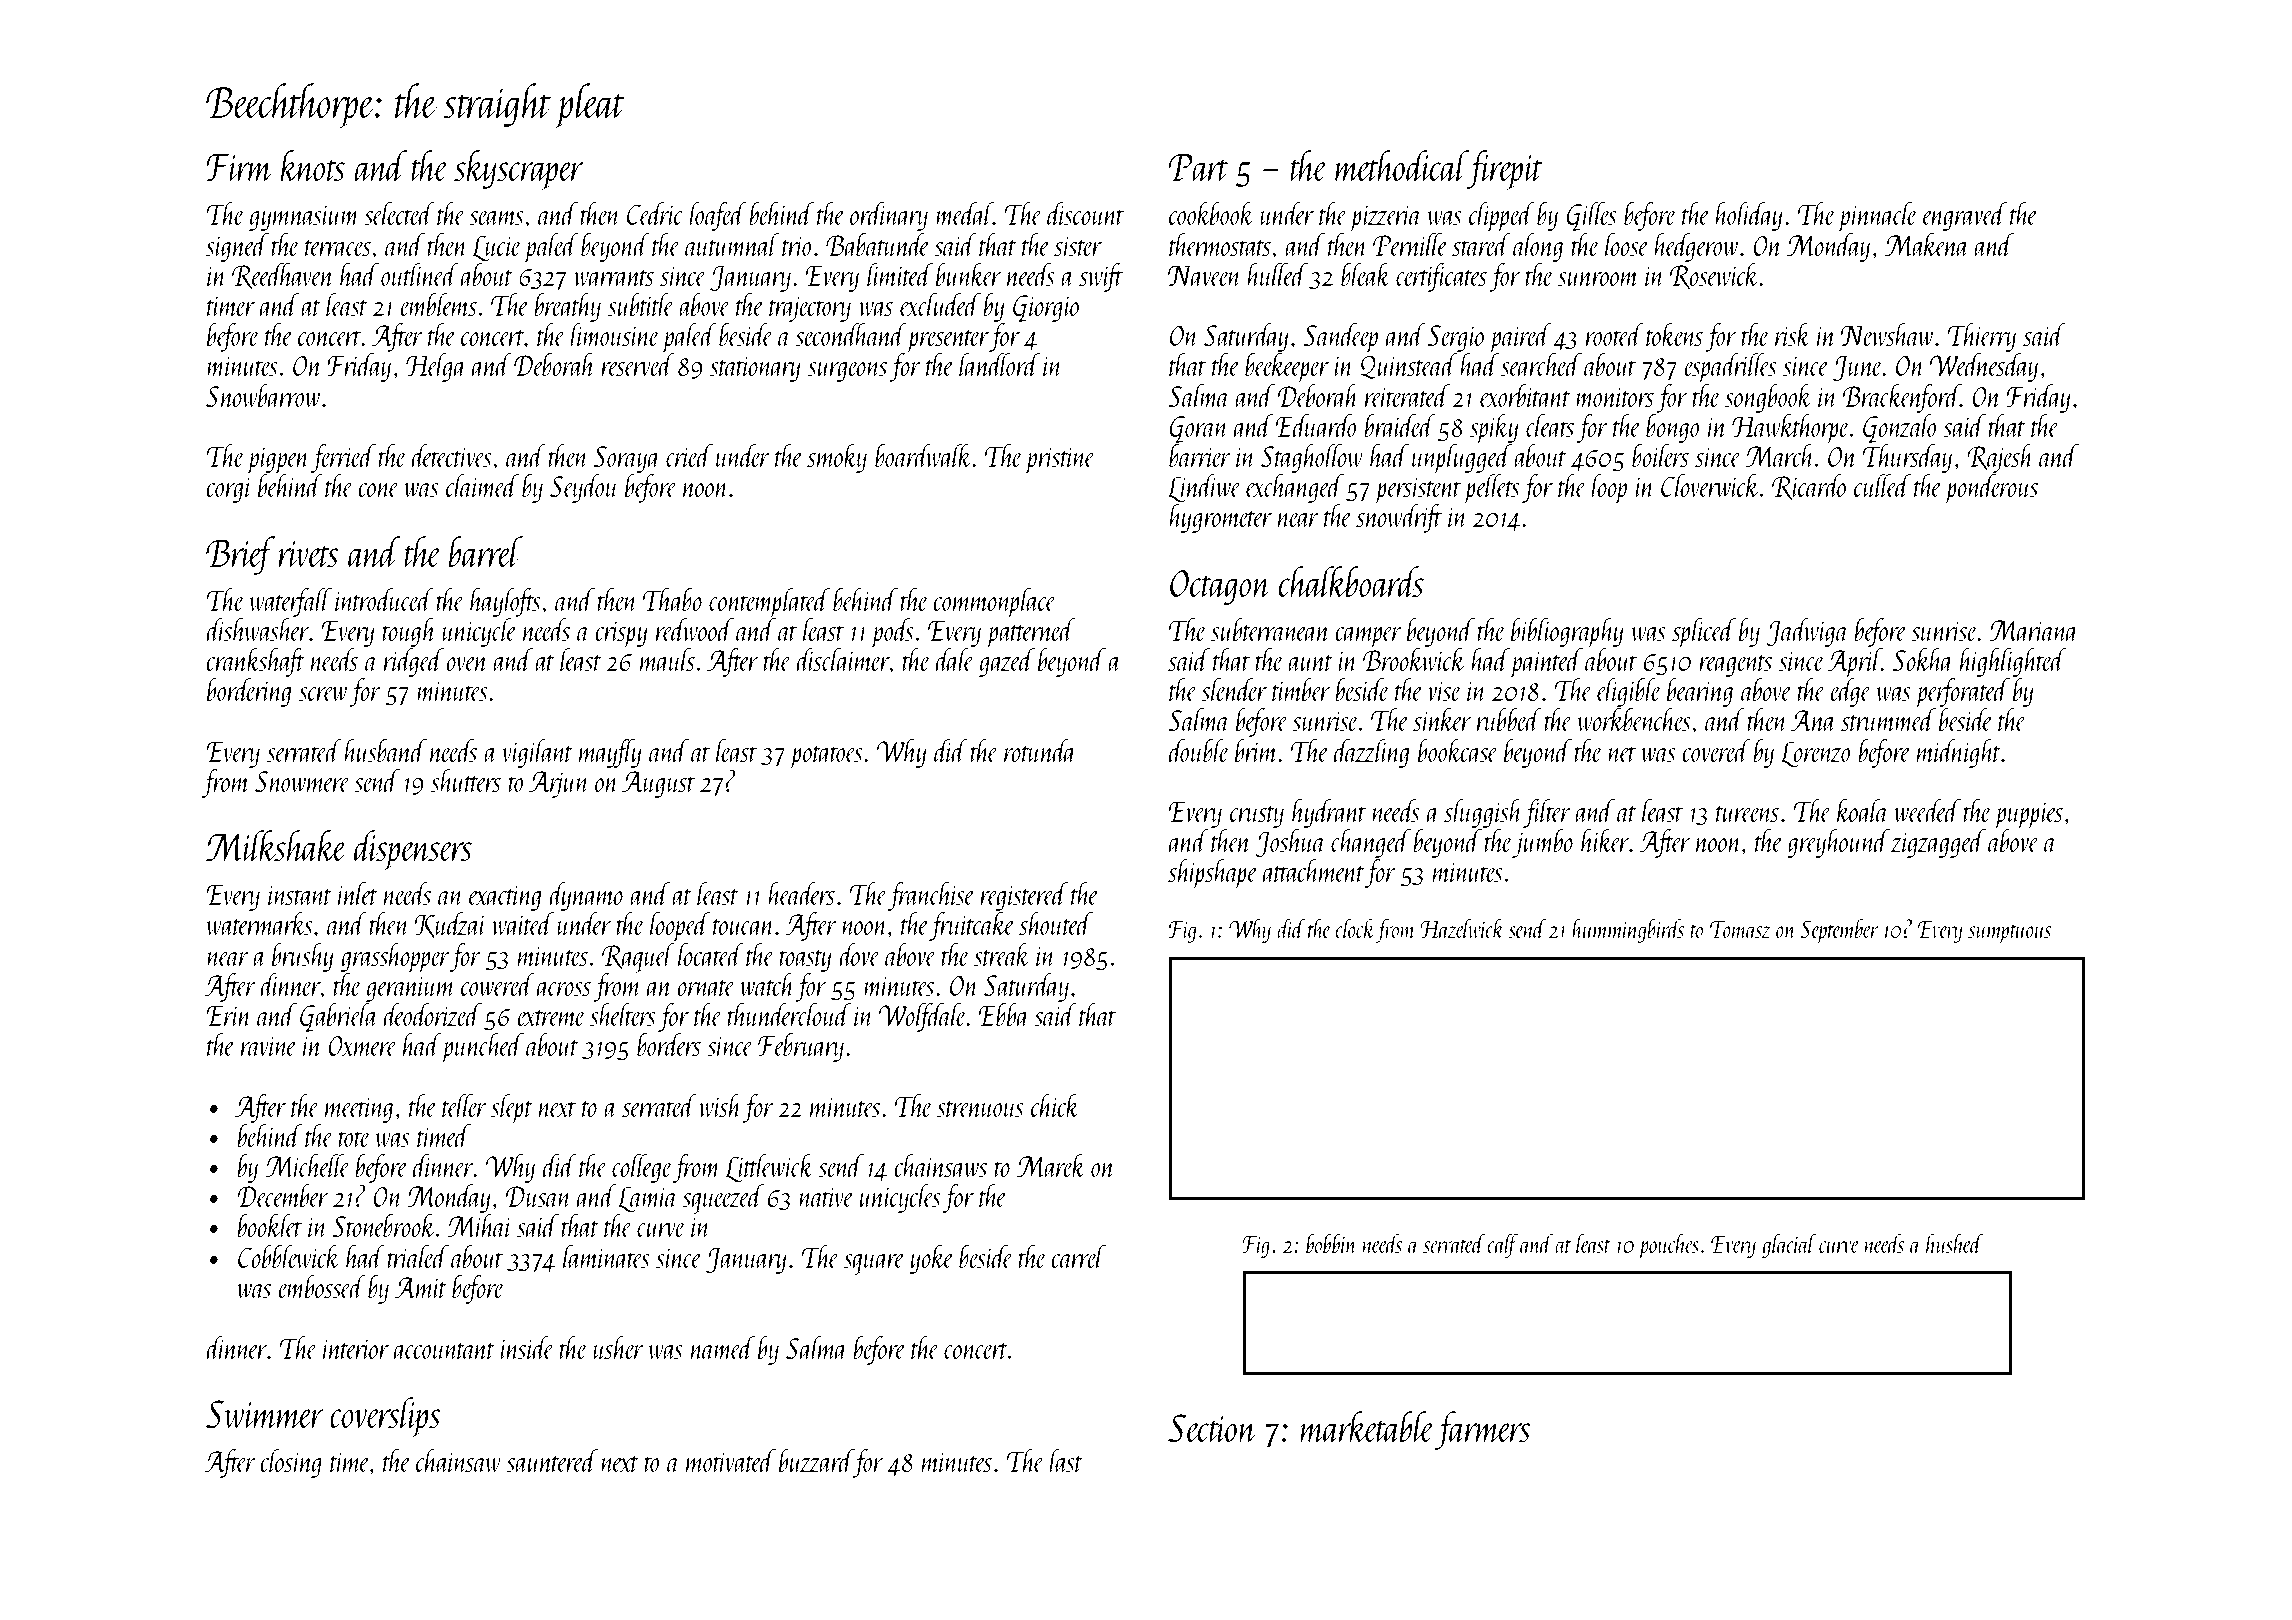 The width and height of the page is (2292, 1620). What do you see at coordinates (610, 753) in the page?
I see `mayfly` at bounding box center [610, 753].
